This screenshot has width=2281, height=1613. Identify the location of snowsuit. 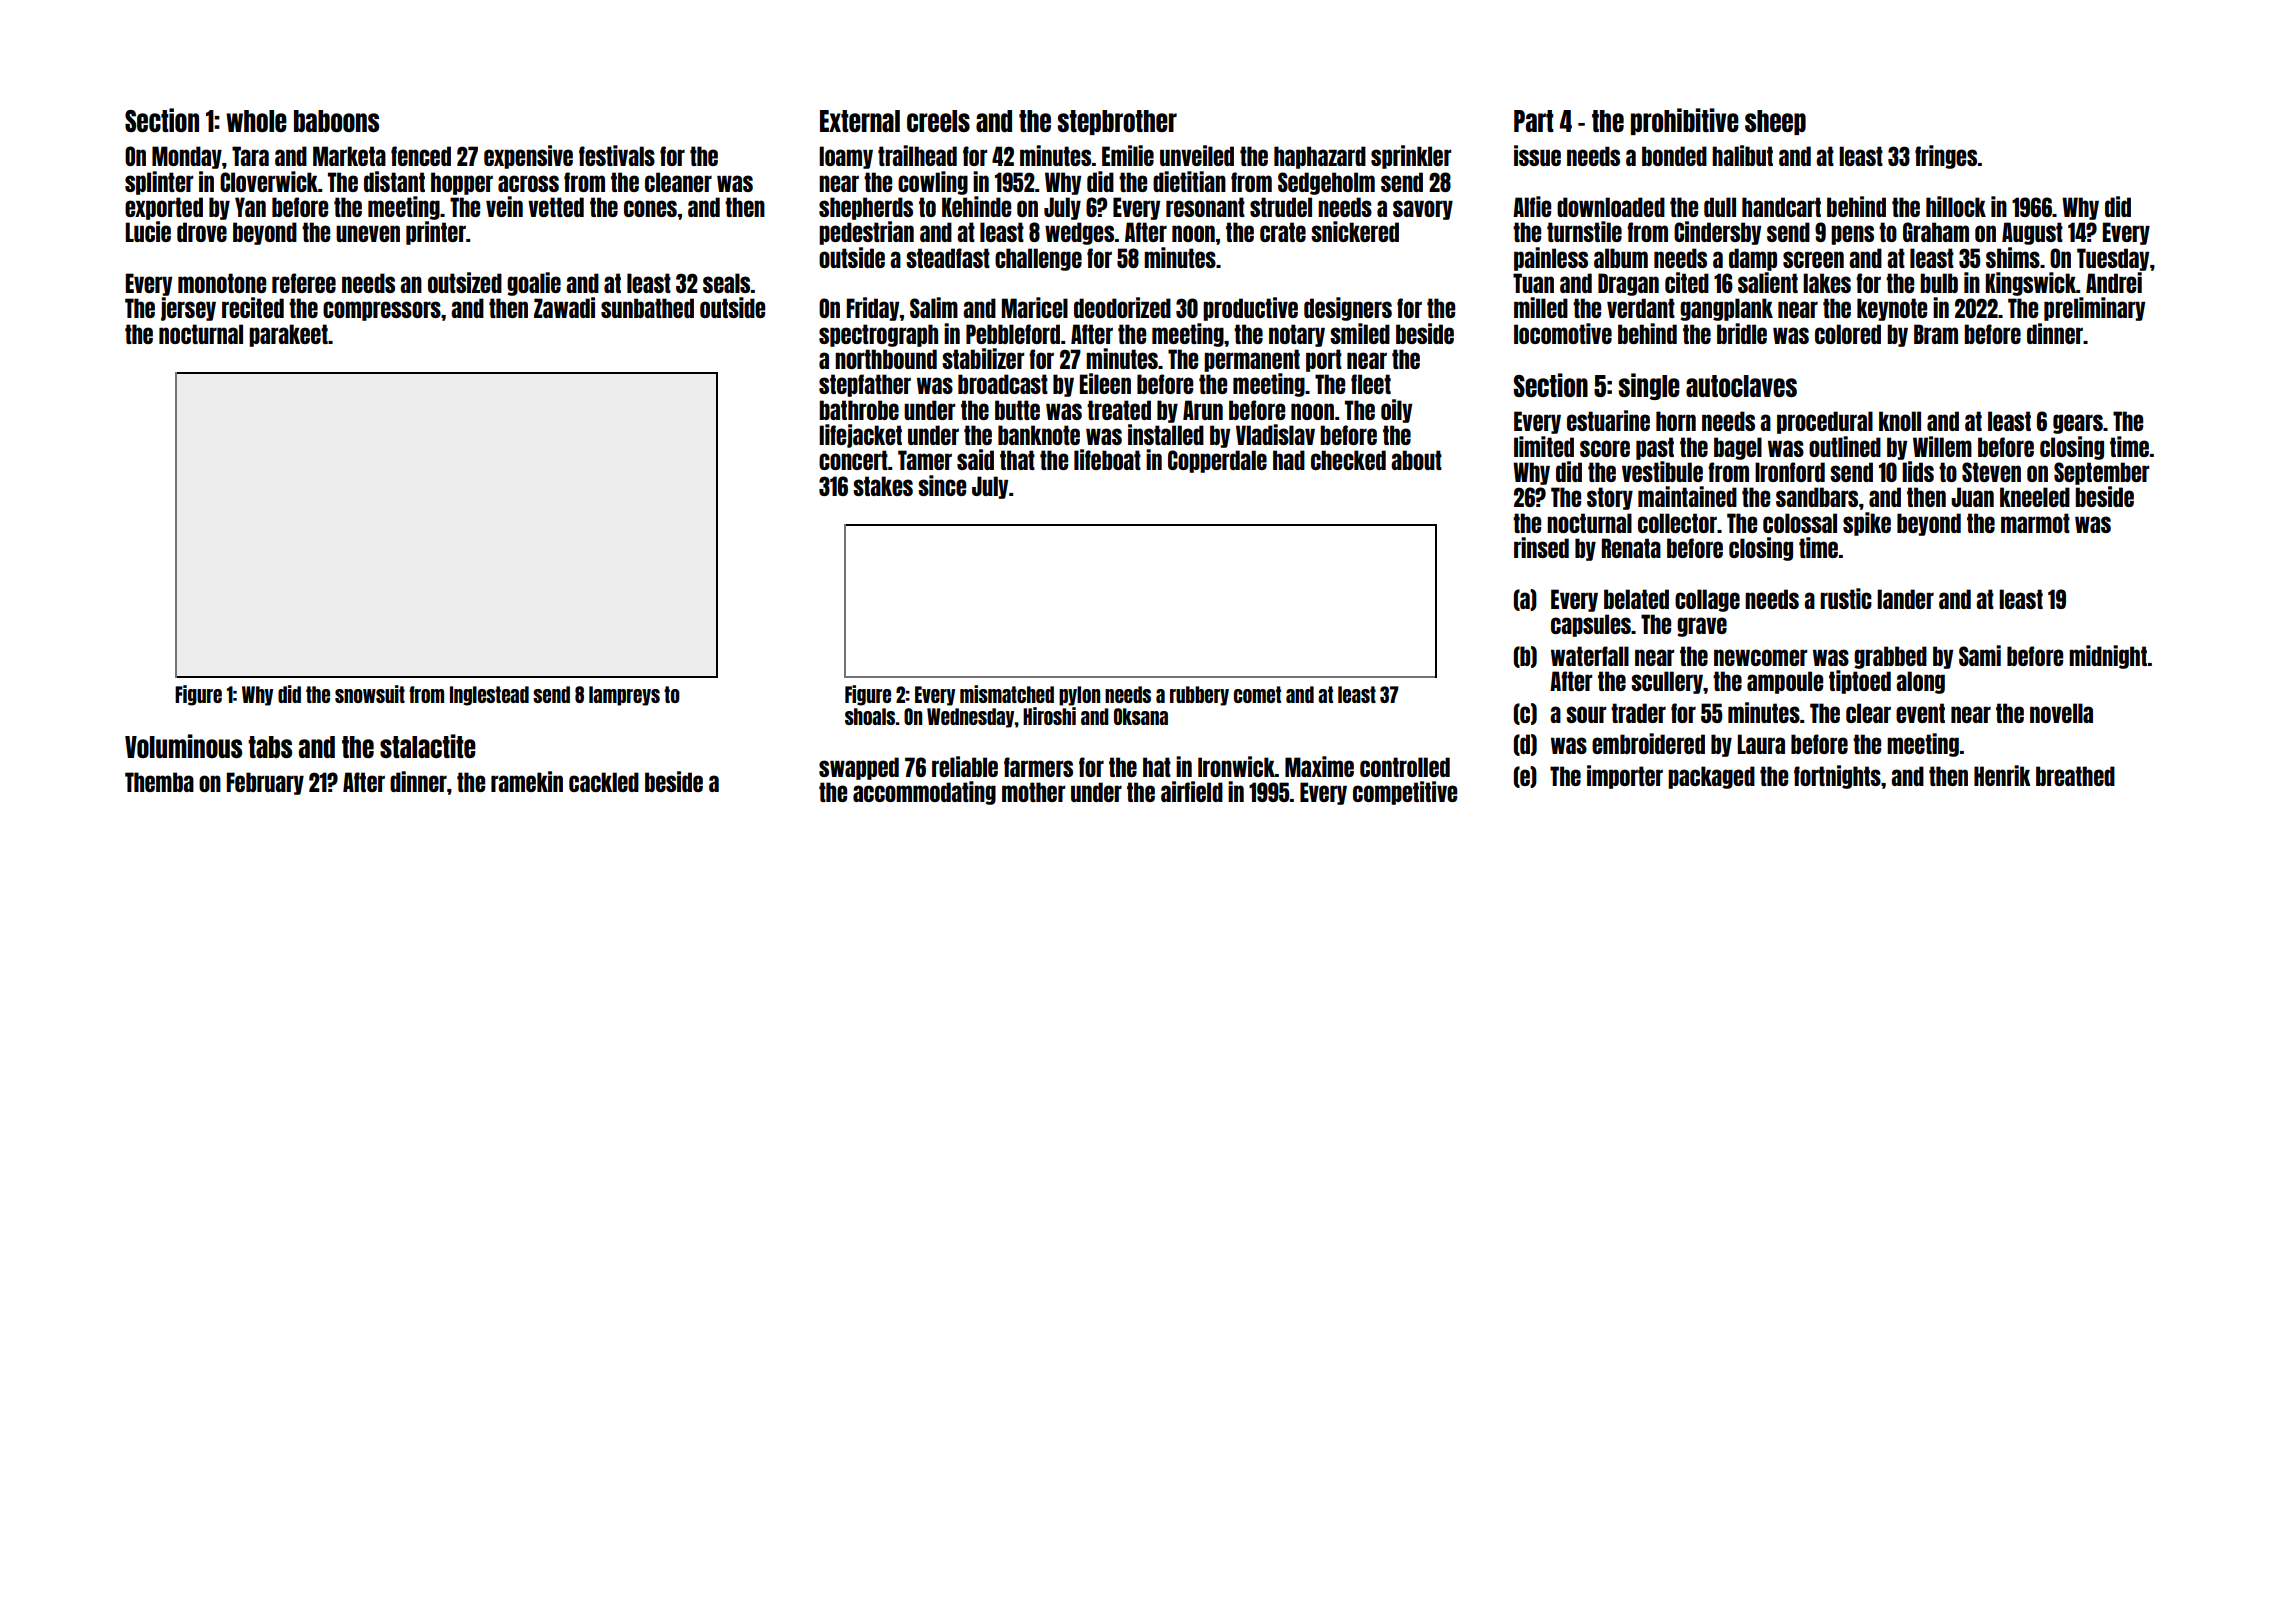
(370, 694).
